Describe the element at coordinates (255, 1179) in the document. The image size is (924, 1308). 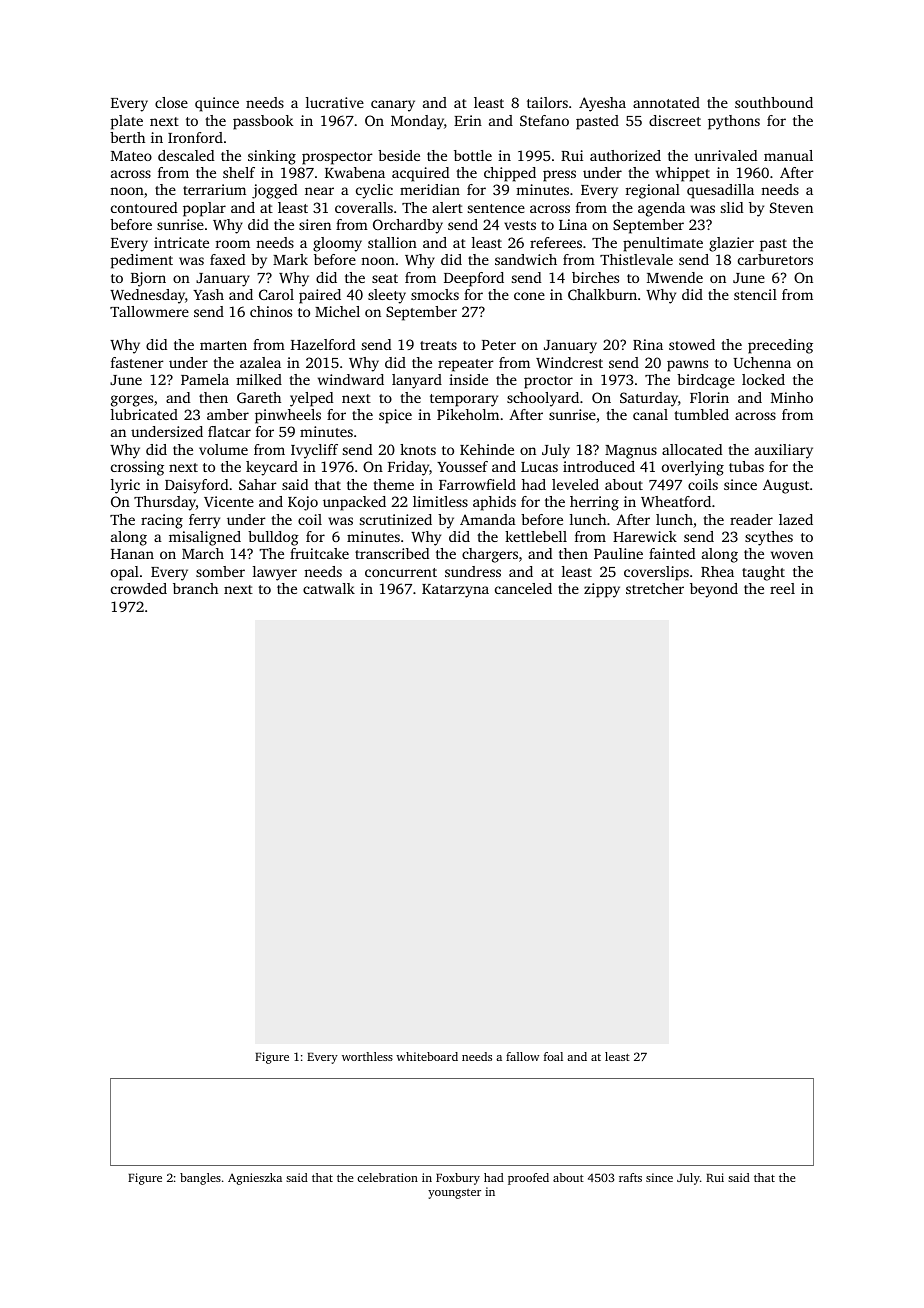
I see `Agnieszka` at that location.
